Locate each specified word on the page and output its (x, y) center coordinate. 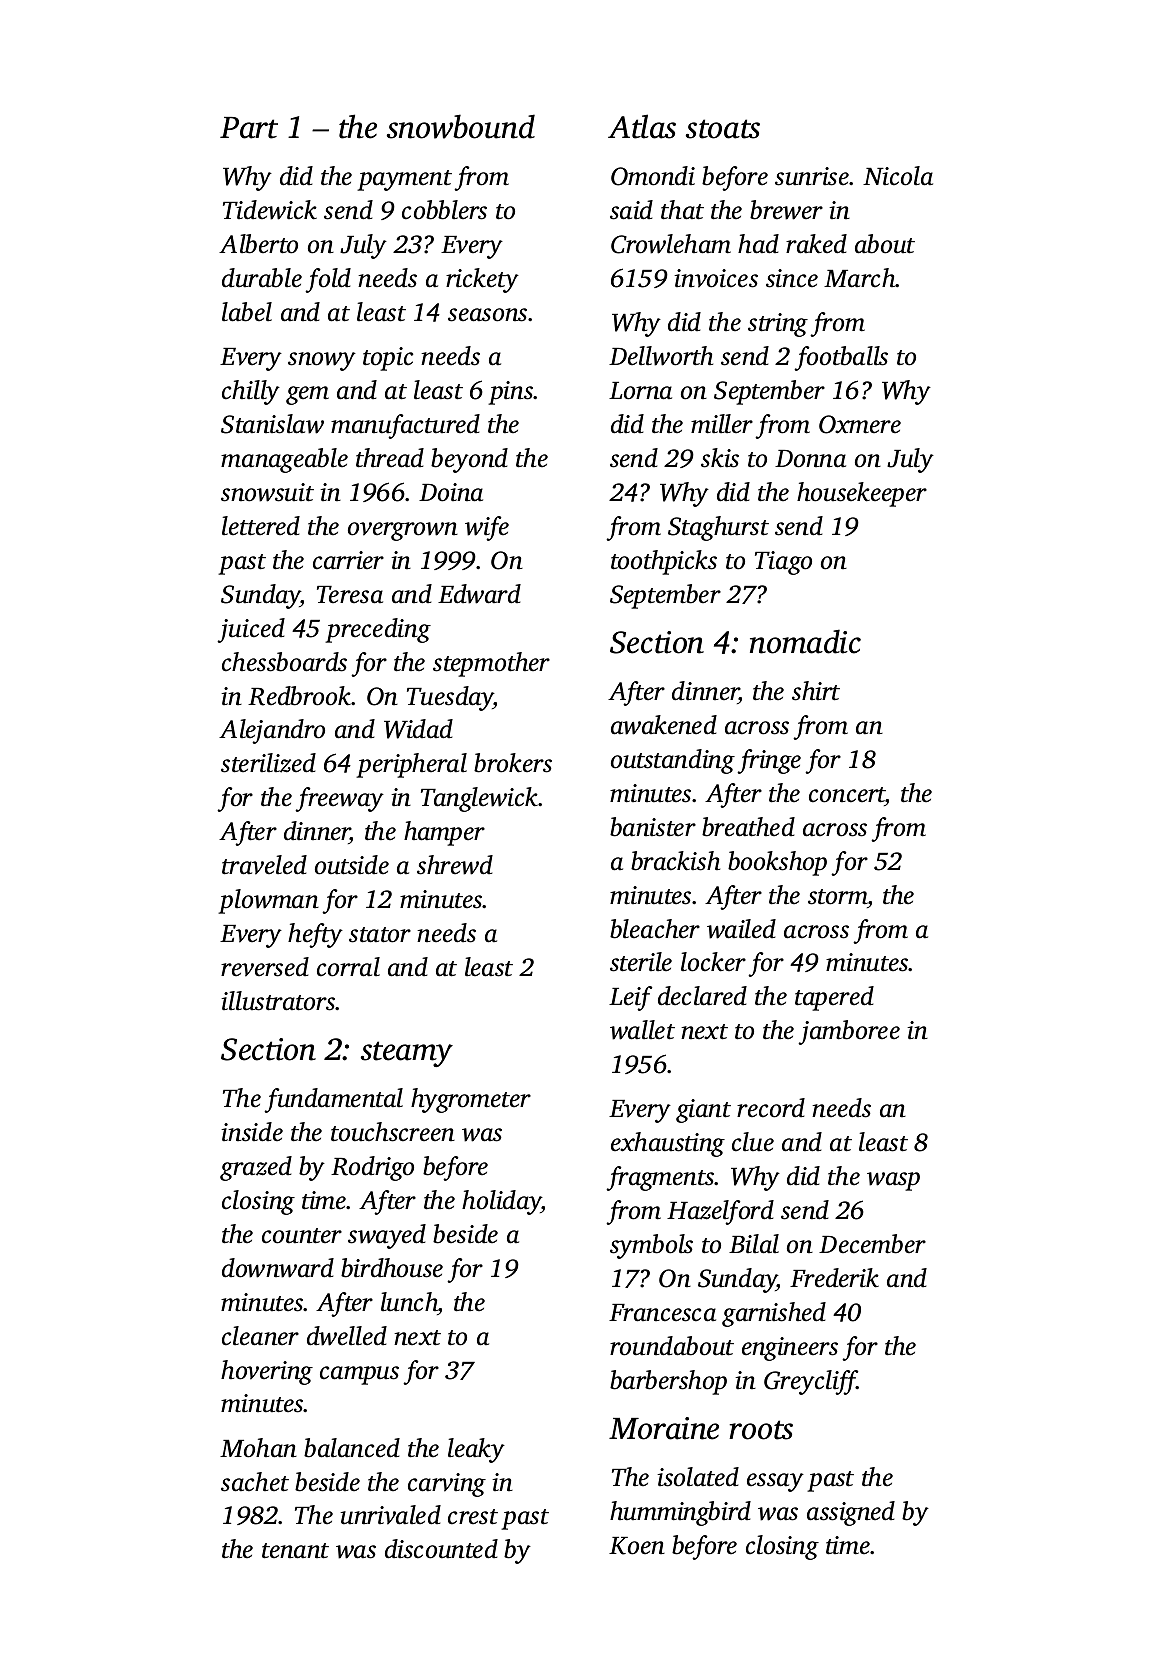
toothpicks (664, 562)
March (860, 278)
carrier (348, 560)
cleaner (260, 1336)
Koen (637, 1546)
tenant (295, 1551)
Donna (810, 459)
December (872, 1244)
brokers (513, 763)
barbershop (668, 1382)
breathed (748, 827)
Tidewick (270, 210)
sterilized (268, 763)
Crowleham (671, 244)
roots (761, 1430)
